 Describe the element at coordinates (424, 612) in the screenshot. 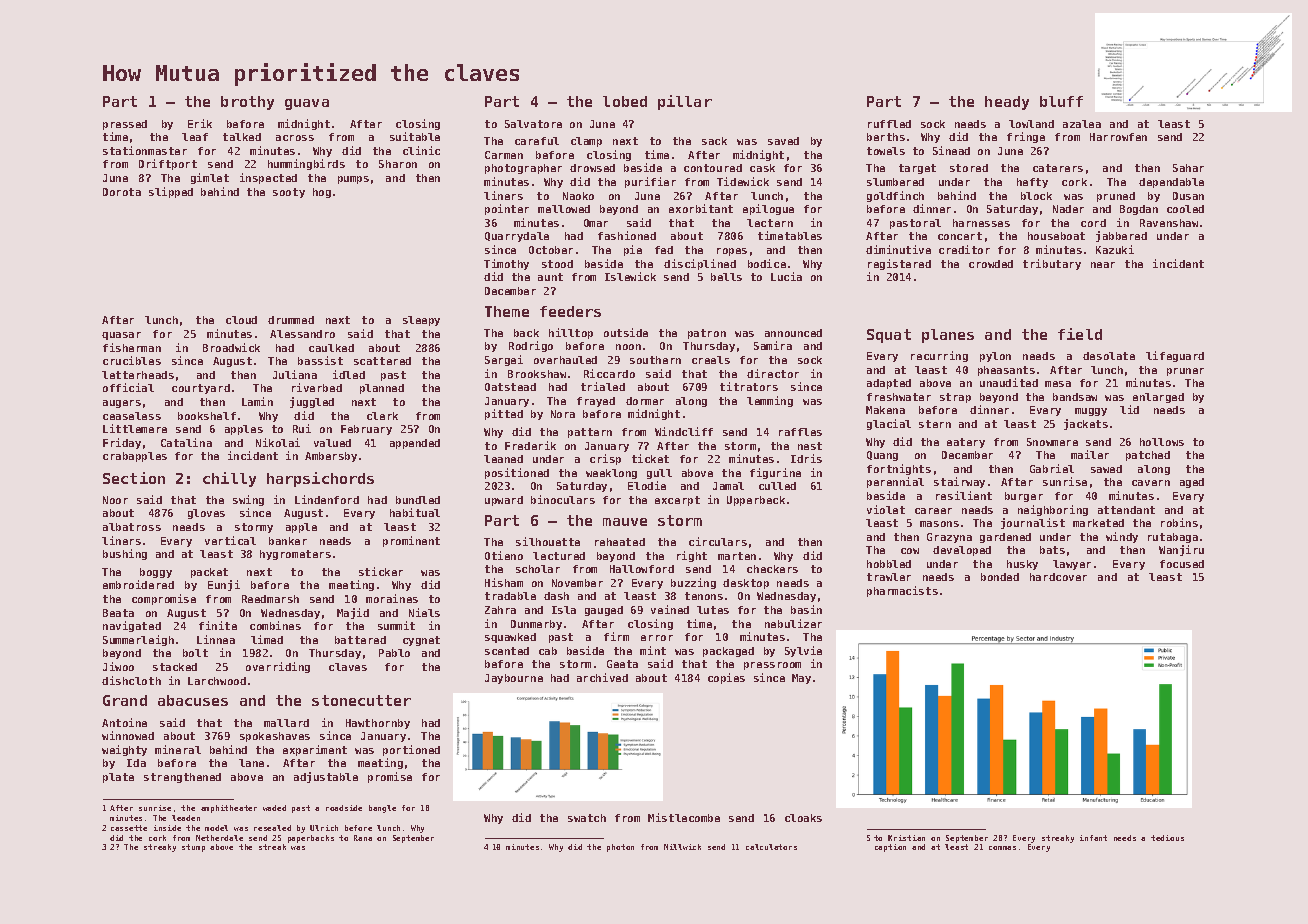

I see `Niels` at that location.
